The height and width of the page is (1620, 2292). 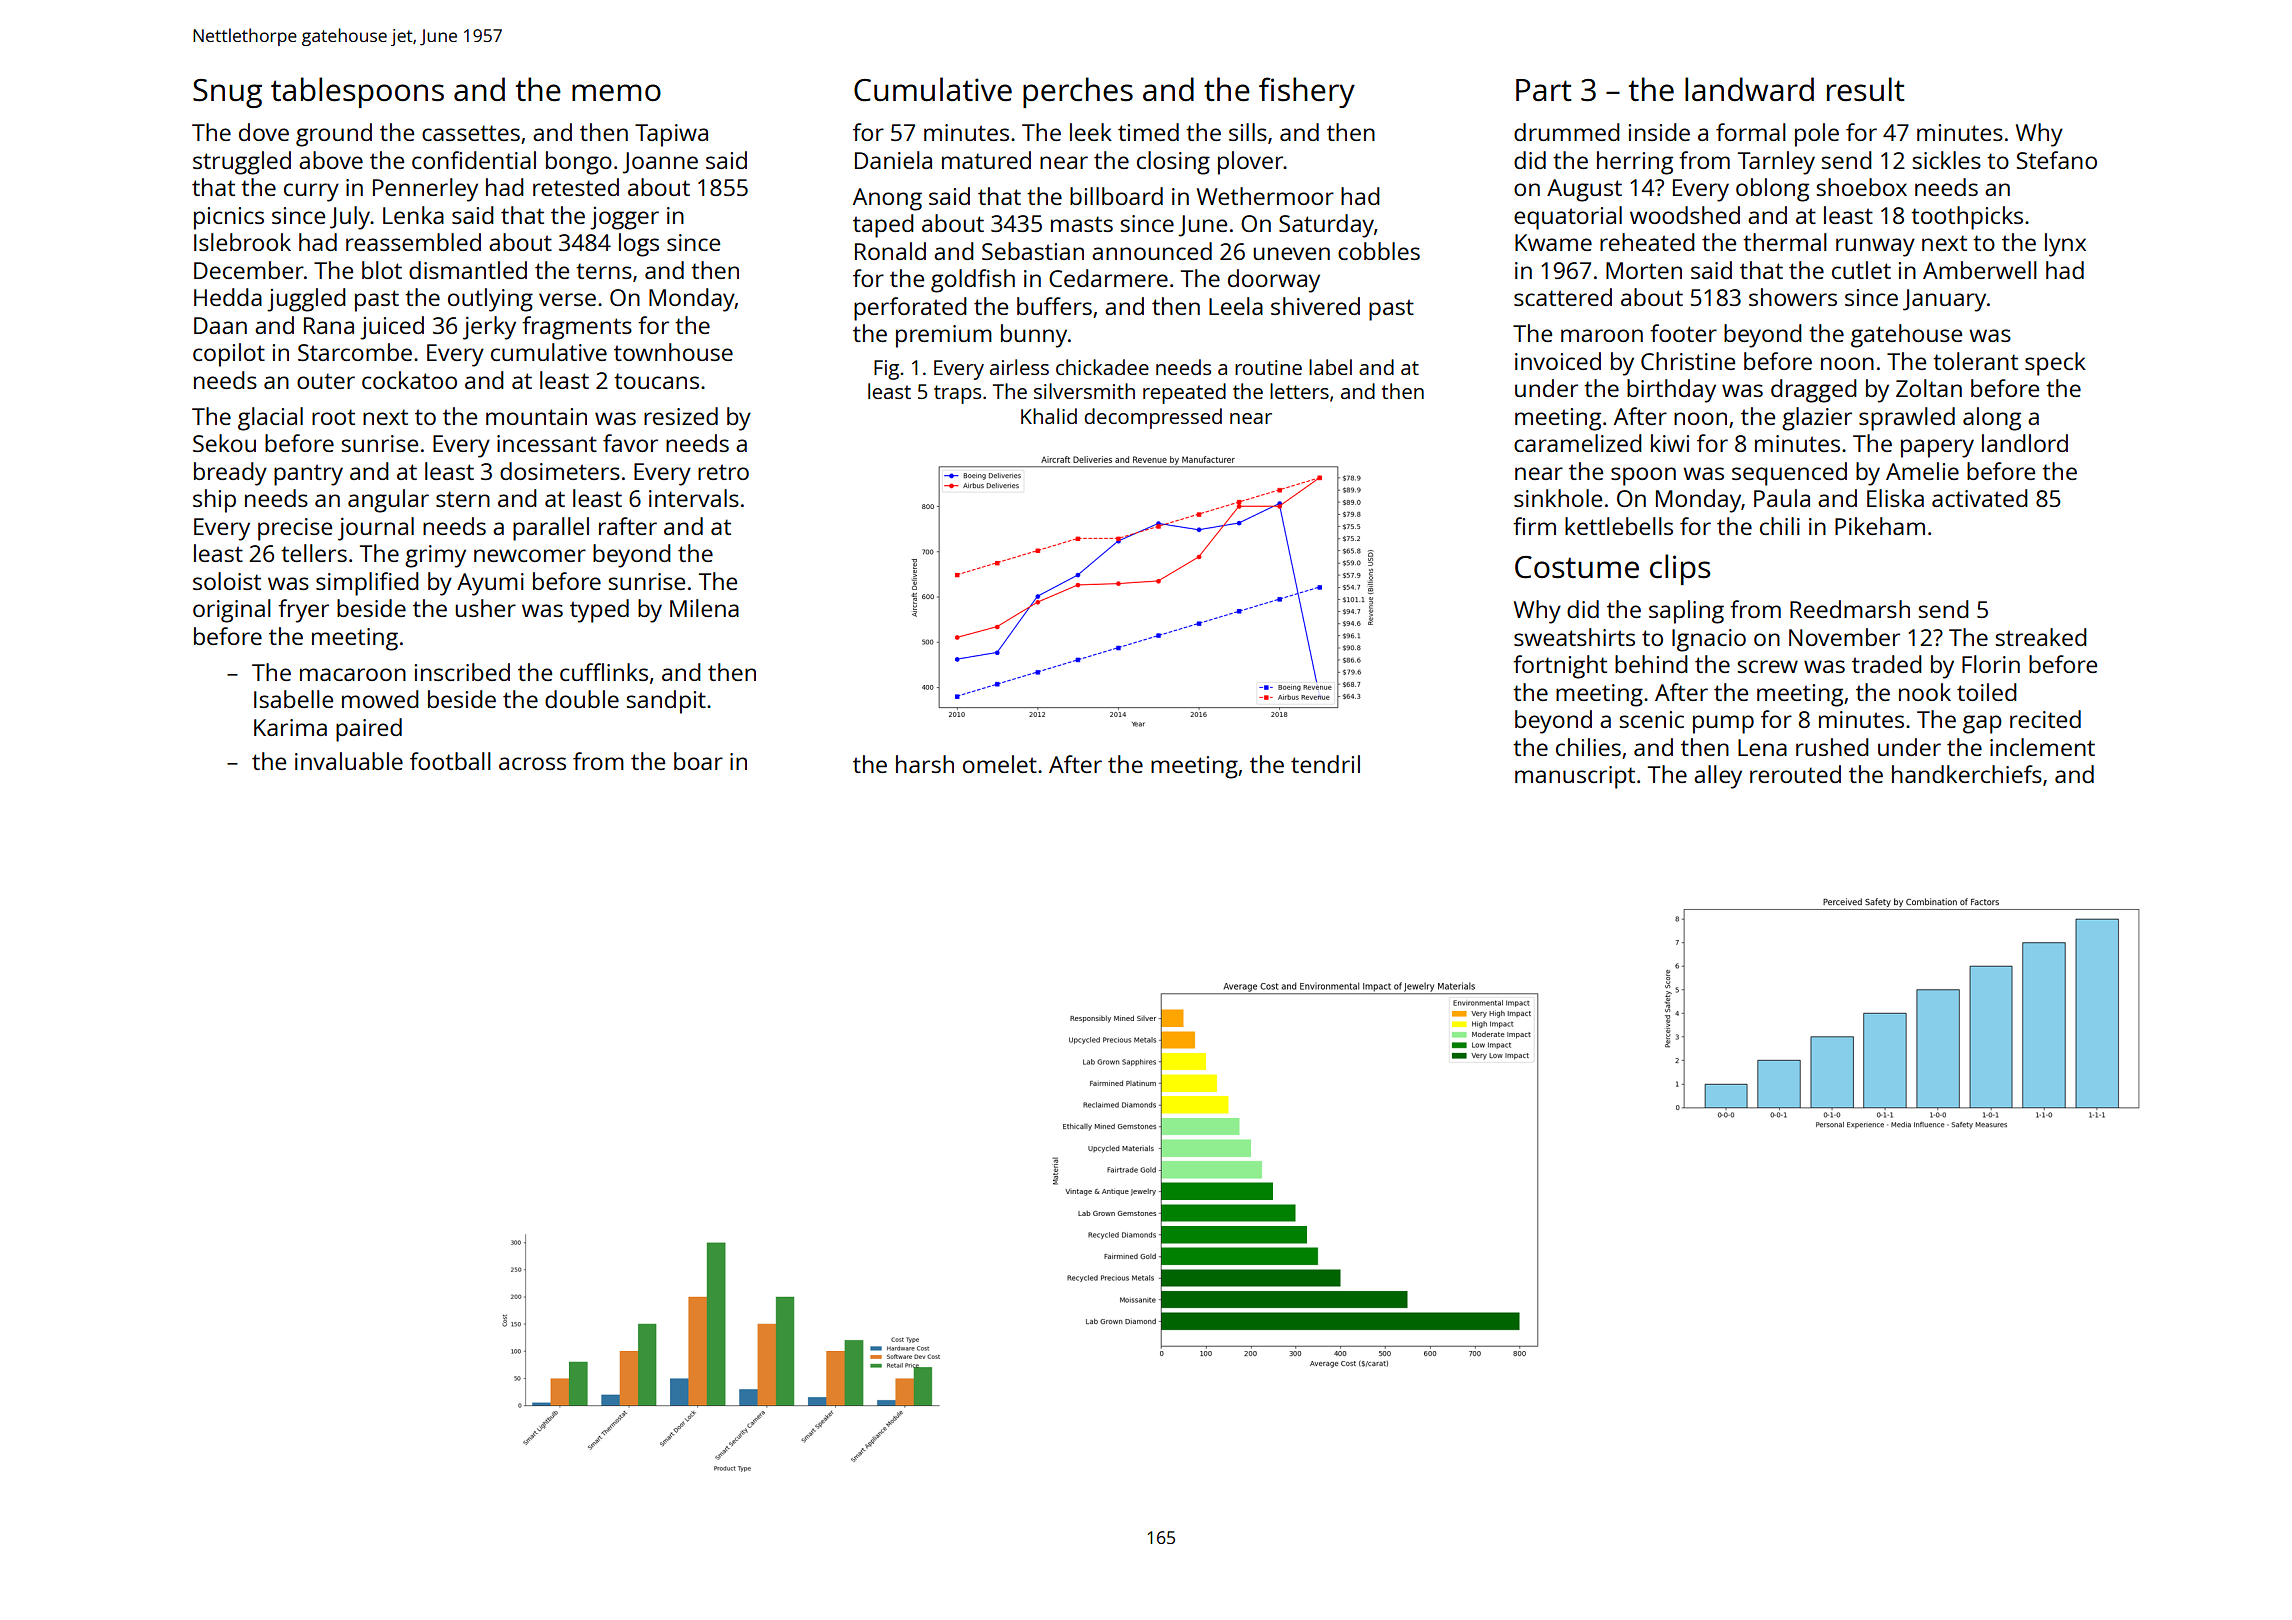 What do you see at coordinates (1000, 764) in the page?
I see `omelet` at bounding box center [1000, 764].
